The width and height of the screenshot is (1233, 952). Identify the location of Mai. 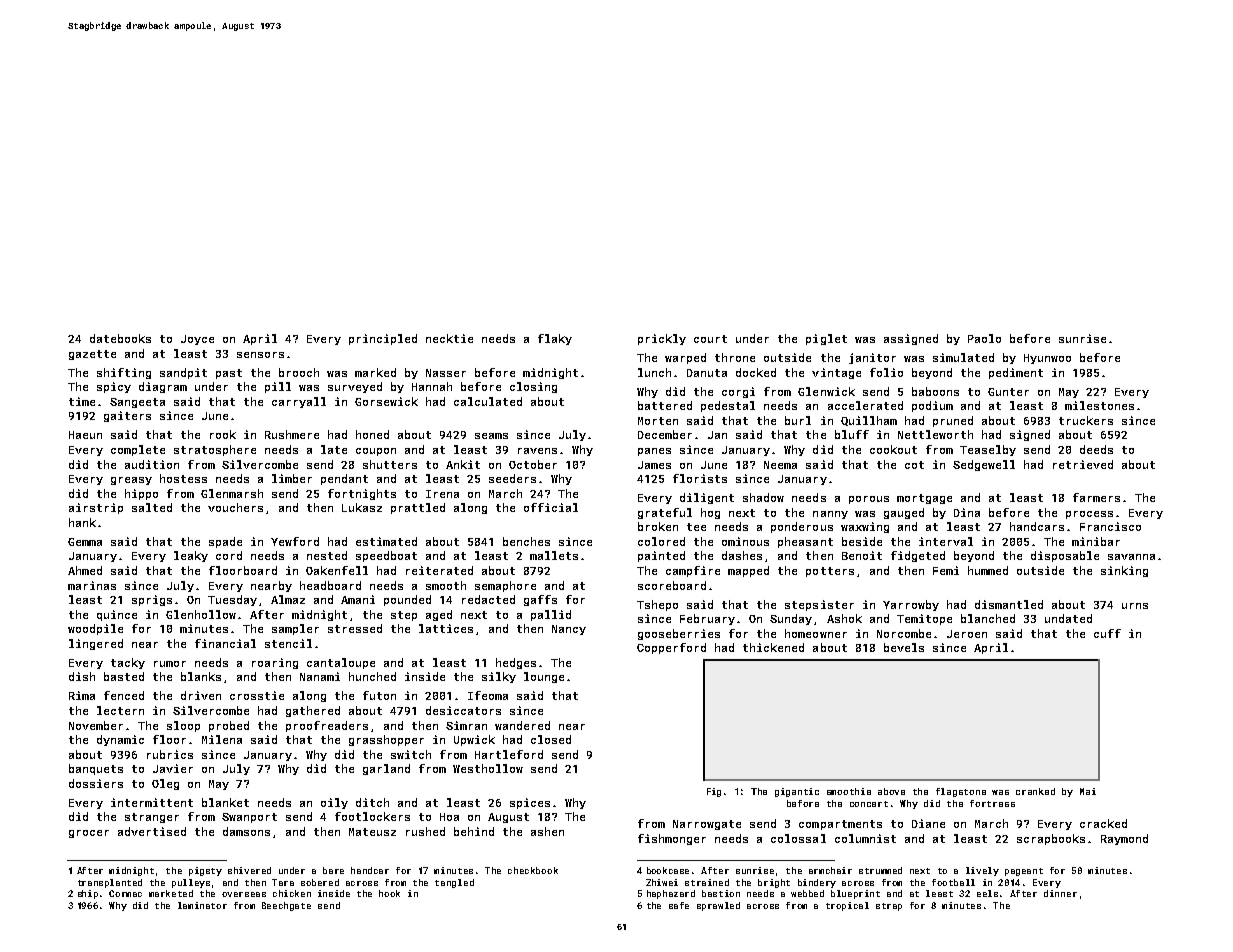
(1088, 791).
